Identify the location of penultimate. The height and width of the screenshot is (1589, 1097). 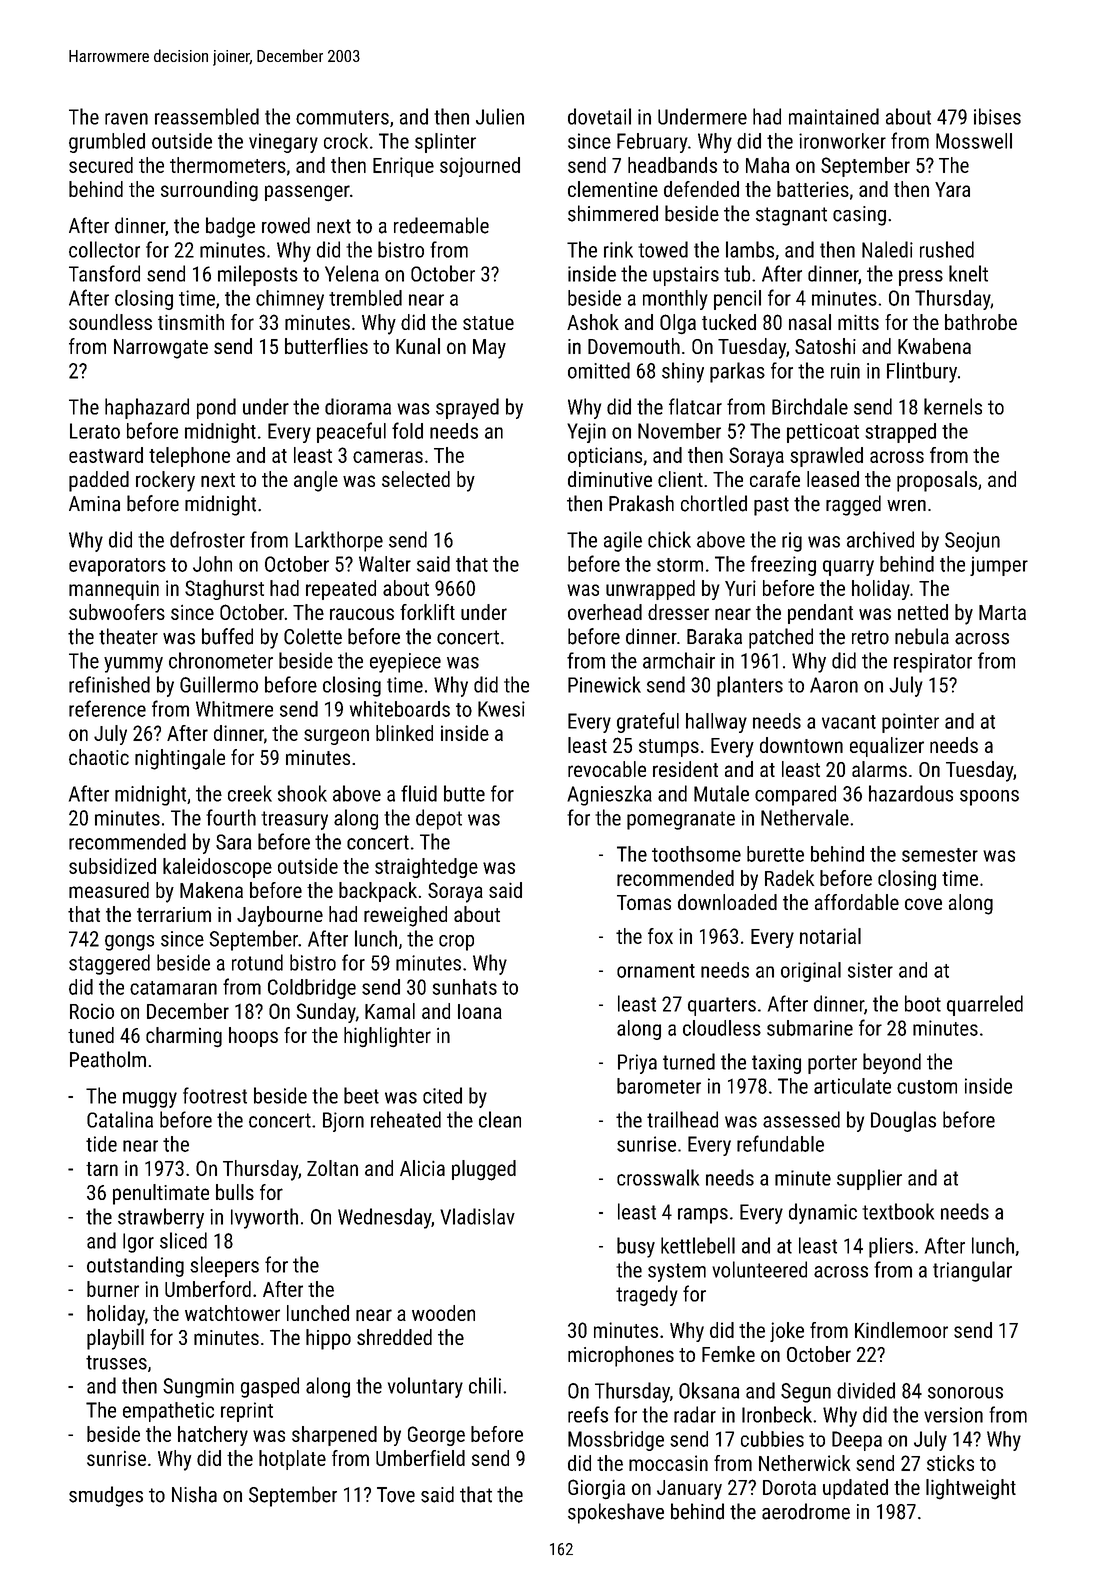
(161, 1194).
